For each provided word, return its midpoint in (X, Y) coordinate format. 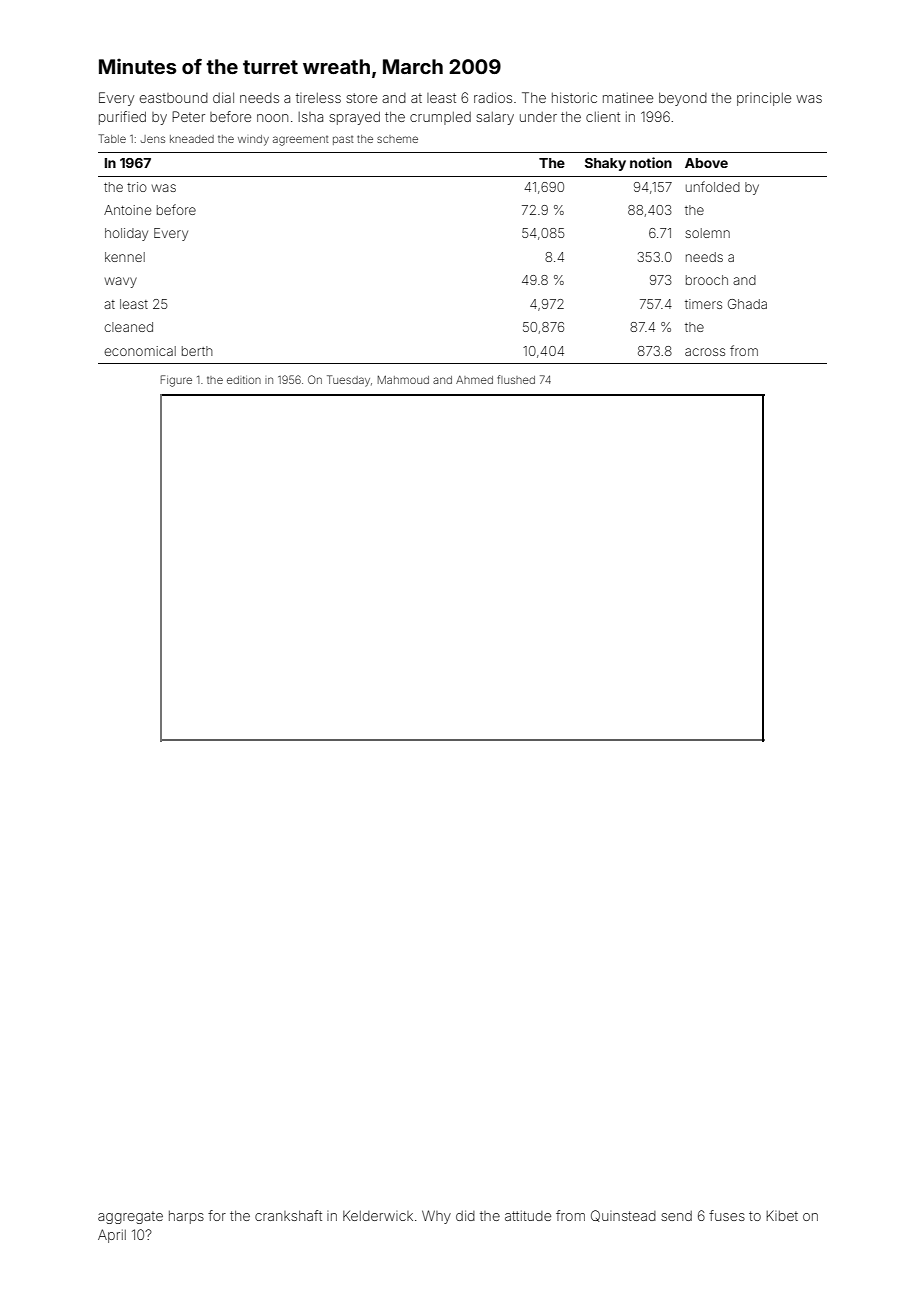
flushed (516, 379)
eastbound (174, 98)
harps (186, 1217)
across (705, 352)
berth (197, 351)
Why (436, 1217)
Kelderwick (378, 1215)
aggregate (130, 1217)
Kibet (782, 1215)
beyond (683, 99)
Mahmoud (403, 379)
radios (493, 97)
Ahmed (474, 380)
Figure (176, 381)
